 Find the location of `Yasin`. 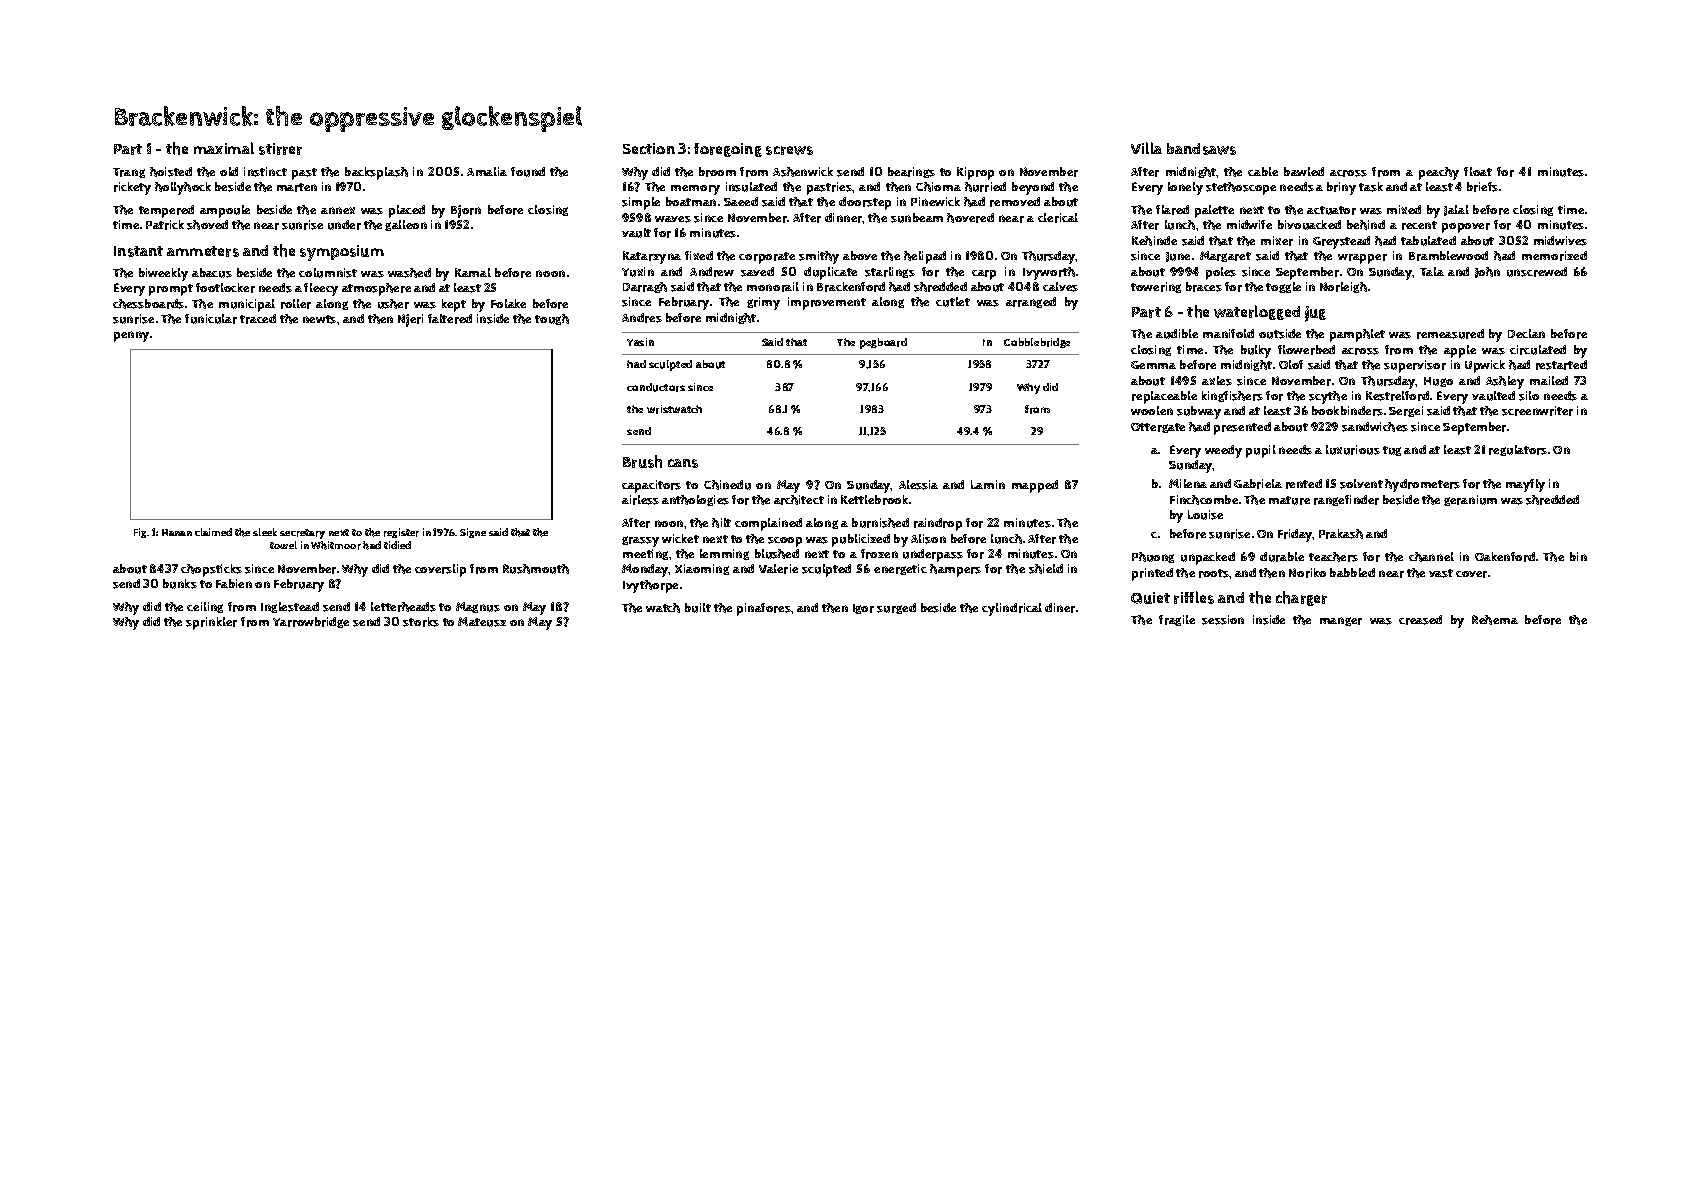

Yasin is located at coordinates (640, 342).
